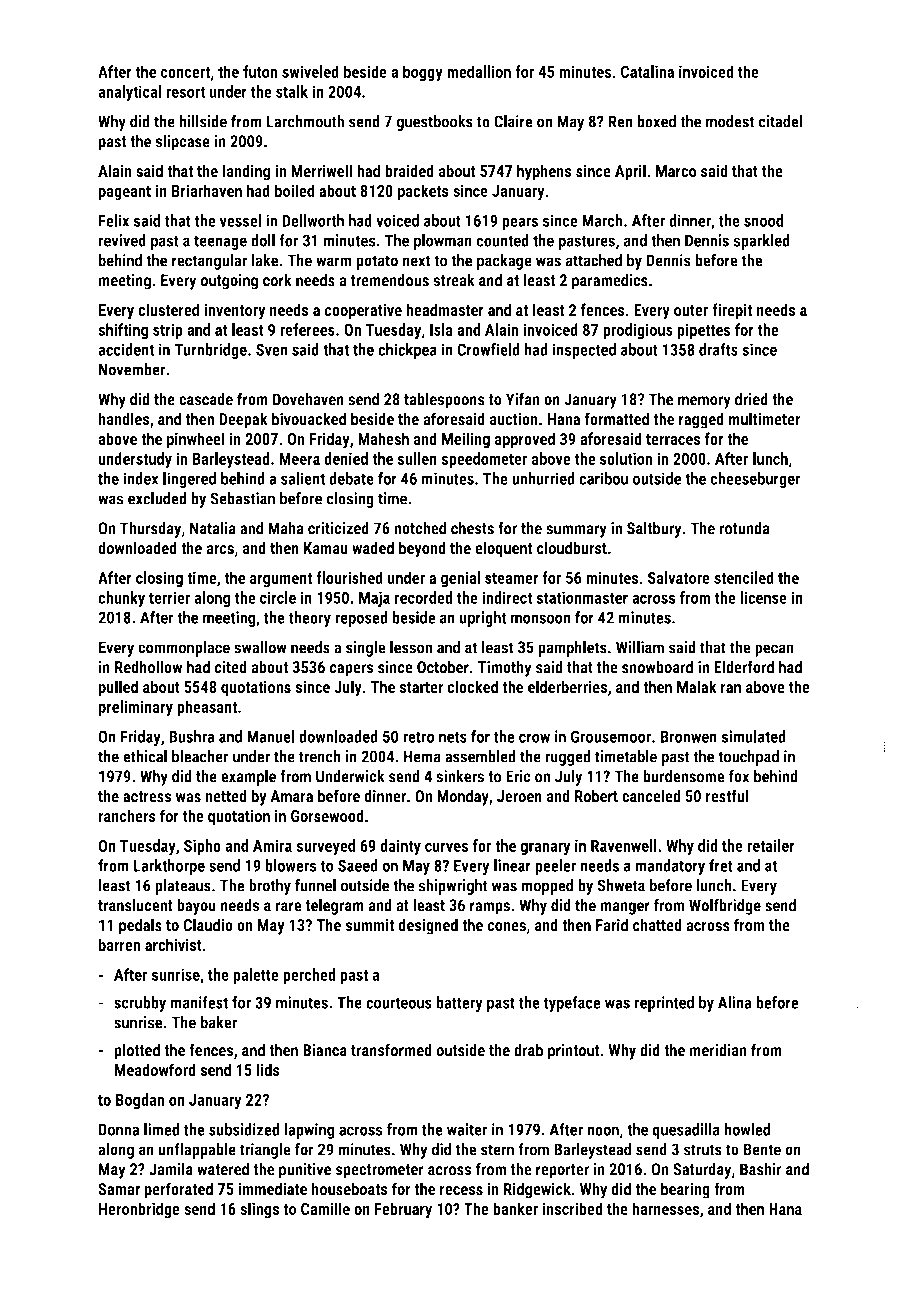 The image size is (908, 1316). I want to click on snood, so click(764, 220).
